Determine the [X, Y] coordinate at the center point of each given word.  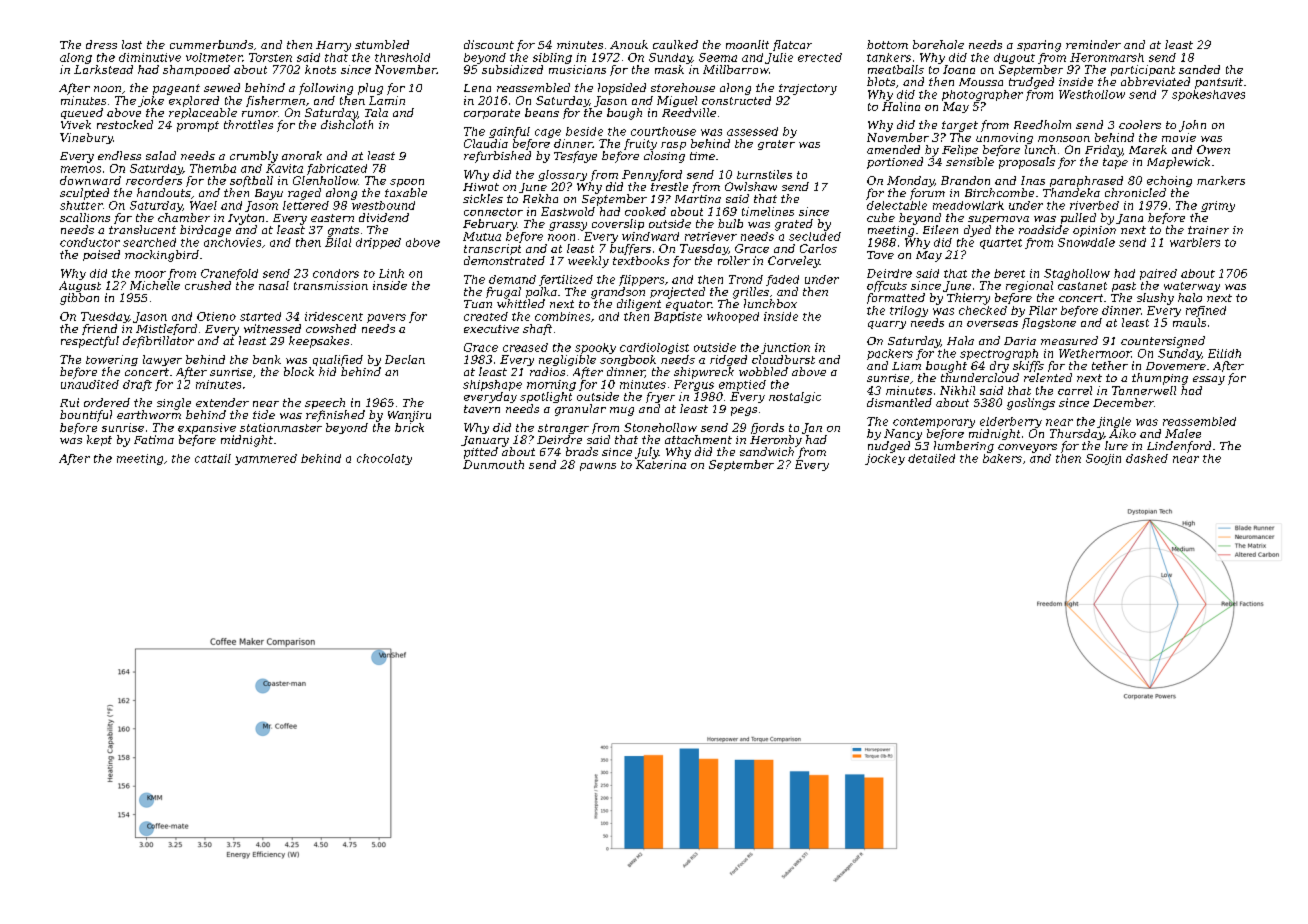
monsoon [1064, 139]
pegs [744, 411]
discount [489, 44]
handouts [164, 192]
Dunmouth [493, 464]
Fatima [154, 439]
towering [112, 360]
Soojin [1103, 459]
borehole [938, 44]
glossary [562, 175]
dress [101, 44]
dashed [1147, 458]
